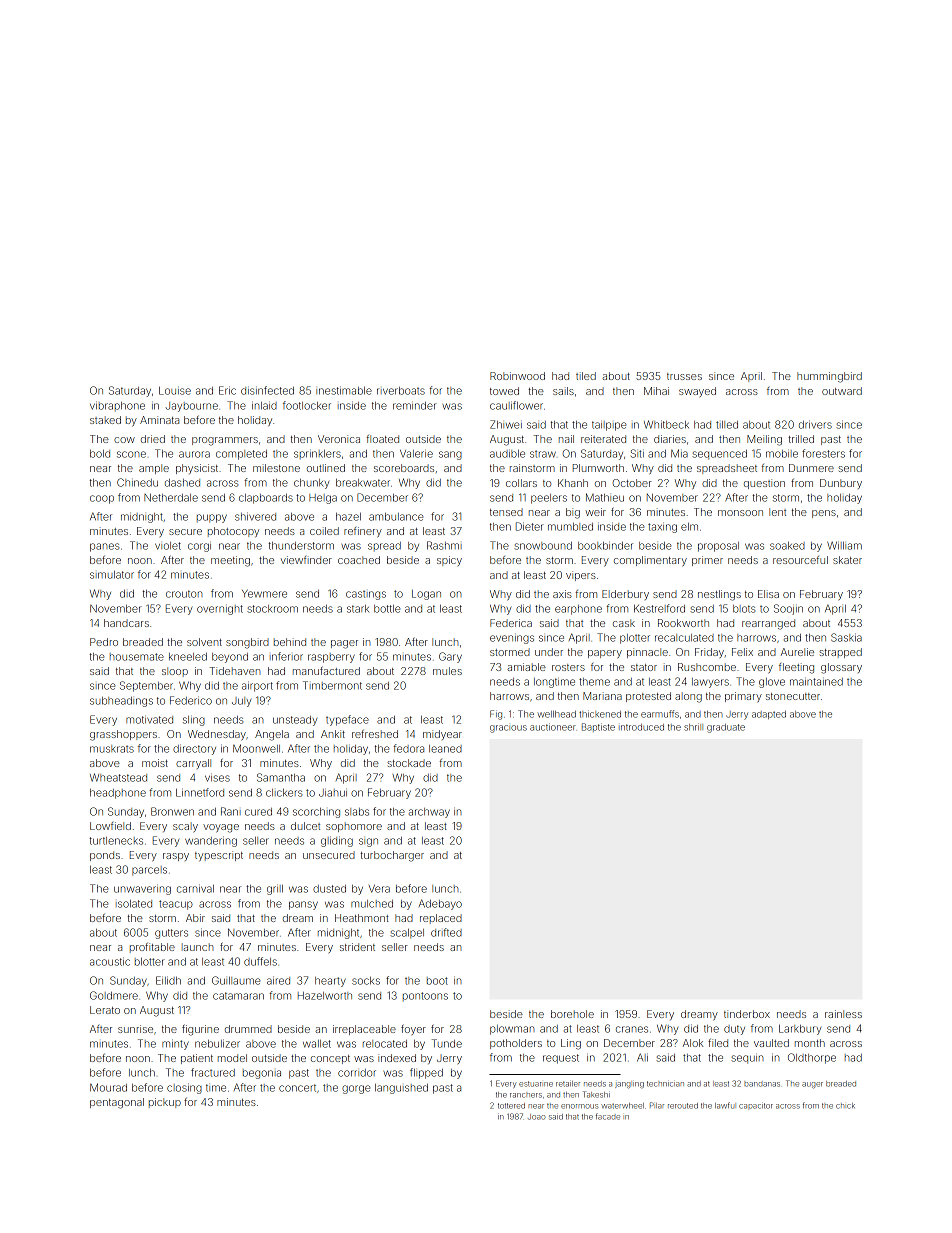 The height and width of the page is (1233, 952). What do you see at coordinates (255, 516) in the page?
I see `shivered` at bounding box center [255, 516].
